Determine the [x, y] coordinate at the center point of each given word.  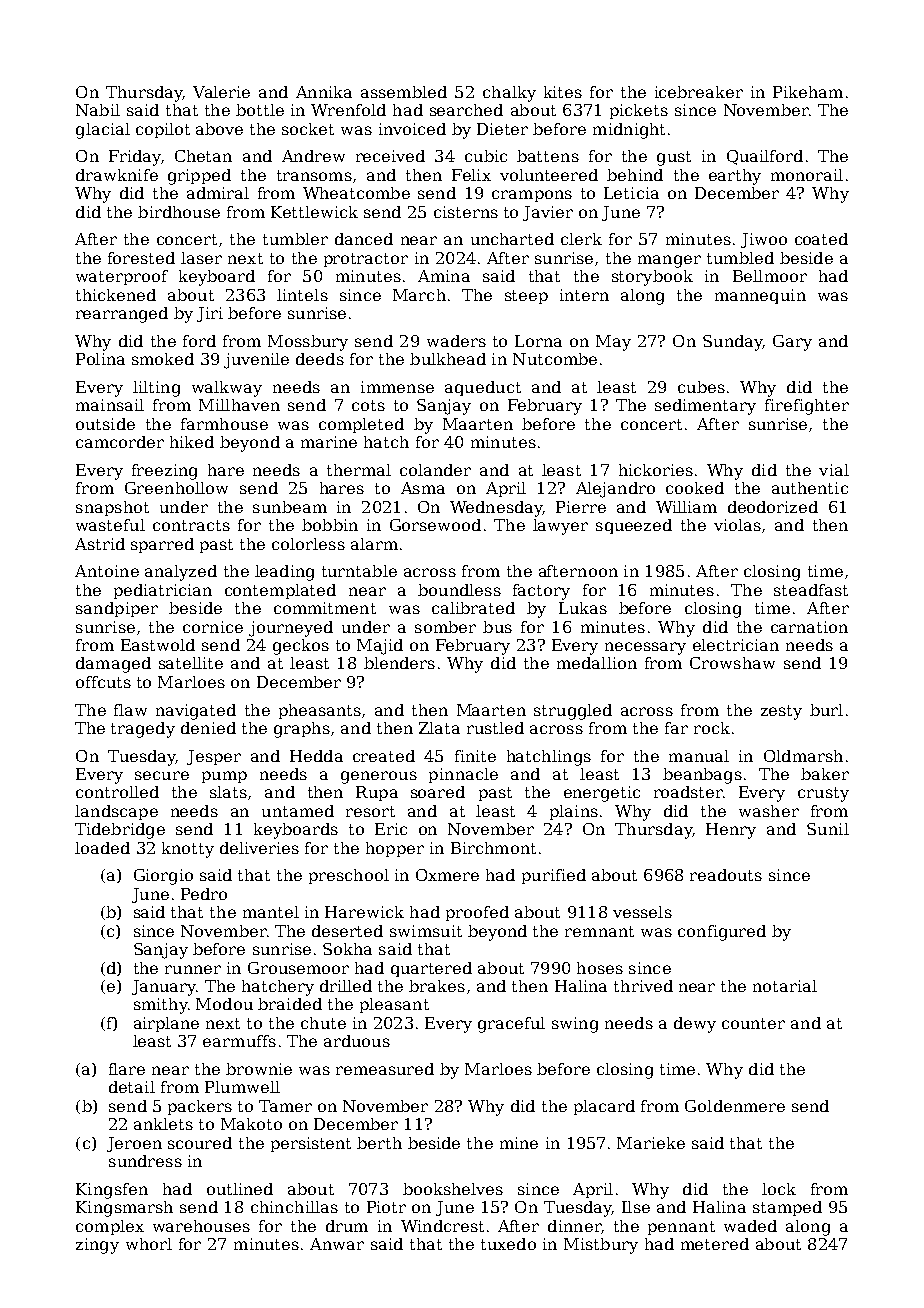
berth [379, 1143]
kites [563, 92]
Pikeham [808, 92]
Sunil [828, 829]
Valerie [221, 92]
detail [132, 1087]
